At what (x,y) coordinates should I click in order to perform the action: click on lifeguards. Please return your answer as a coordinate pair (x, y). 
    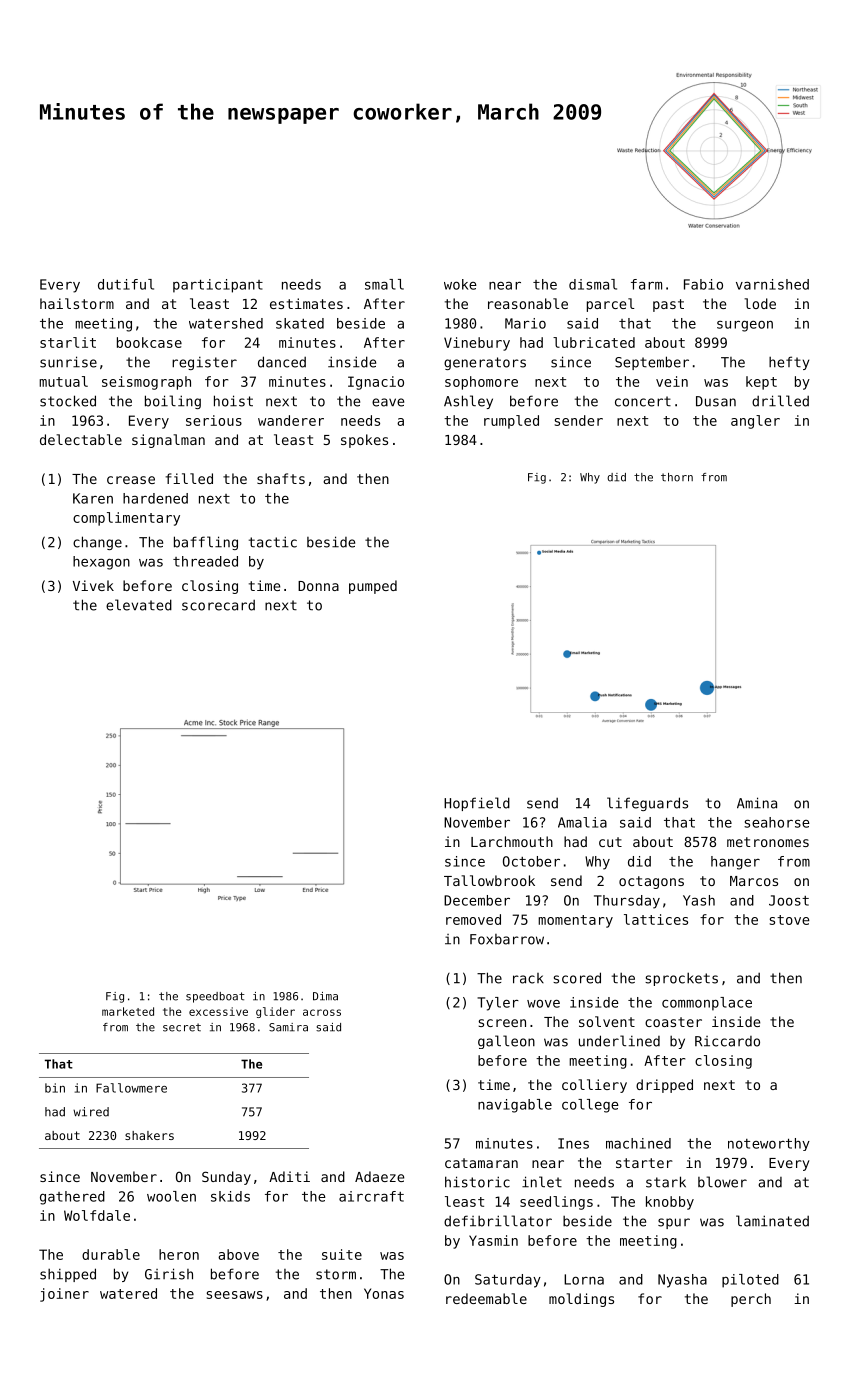
    Looking at the image, I should click on (647, 804).
